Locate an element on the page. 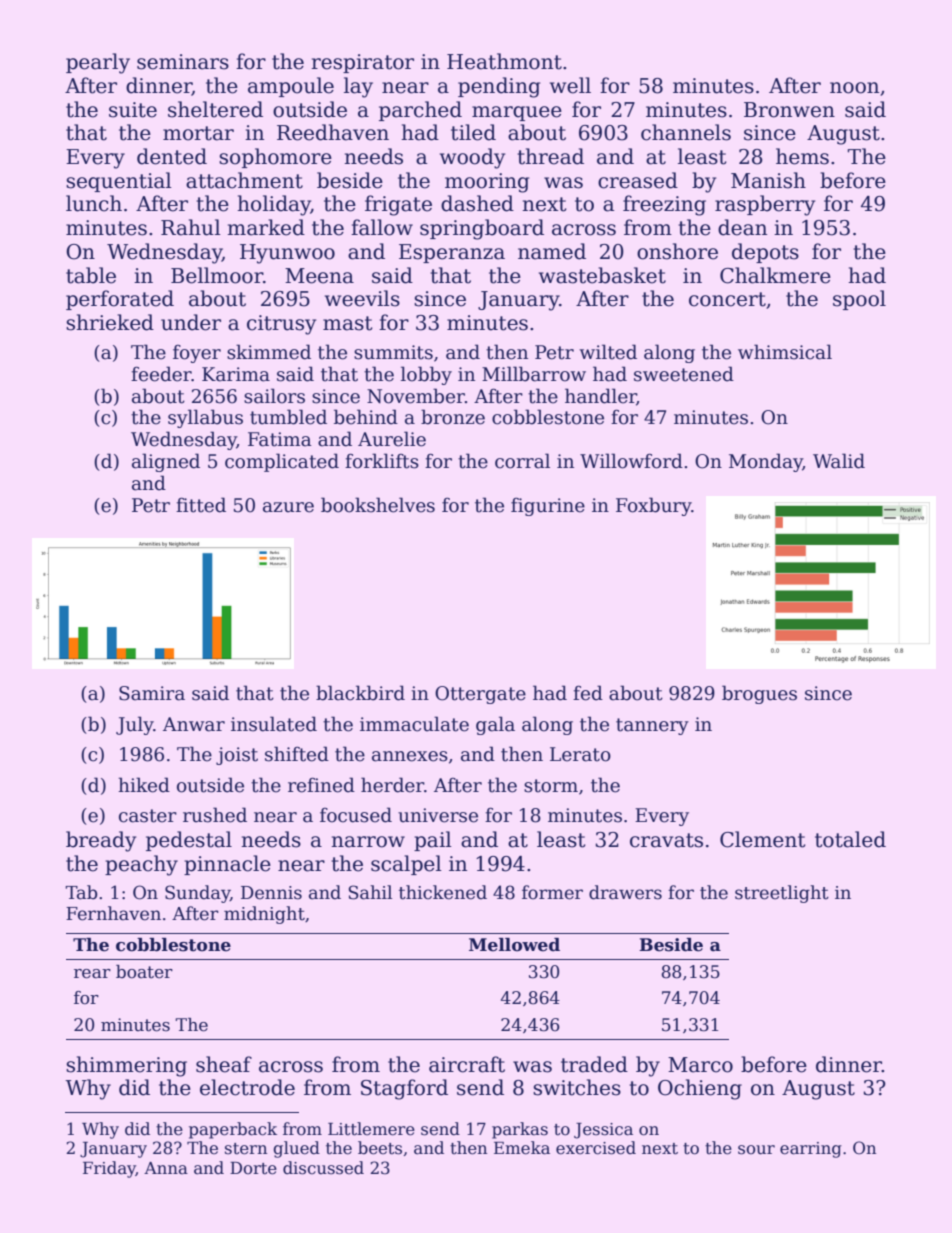  syllabus is located at coordinates (205, 418).
